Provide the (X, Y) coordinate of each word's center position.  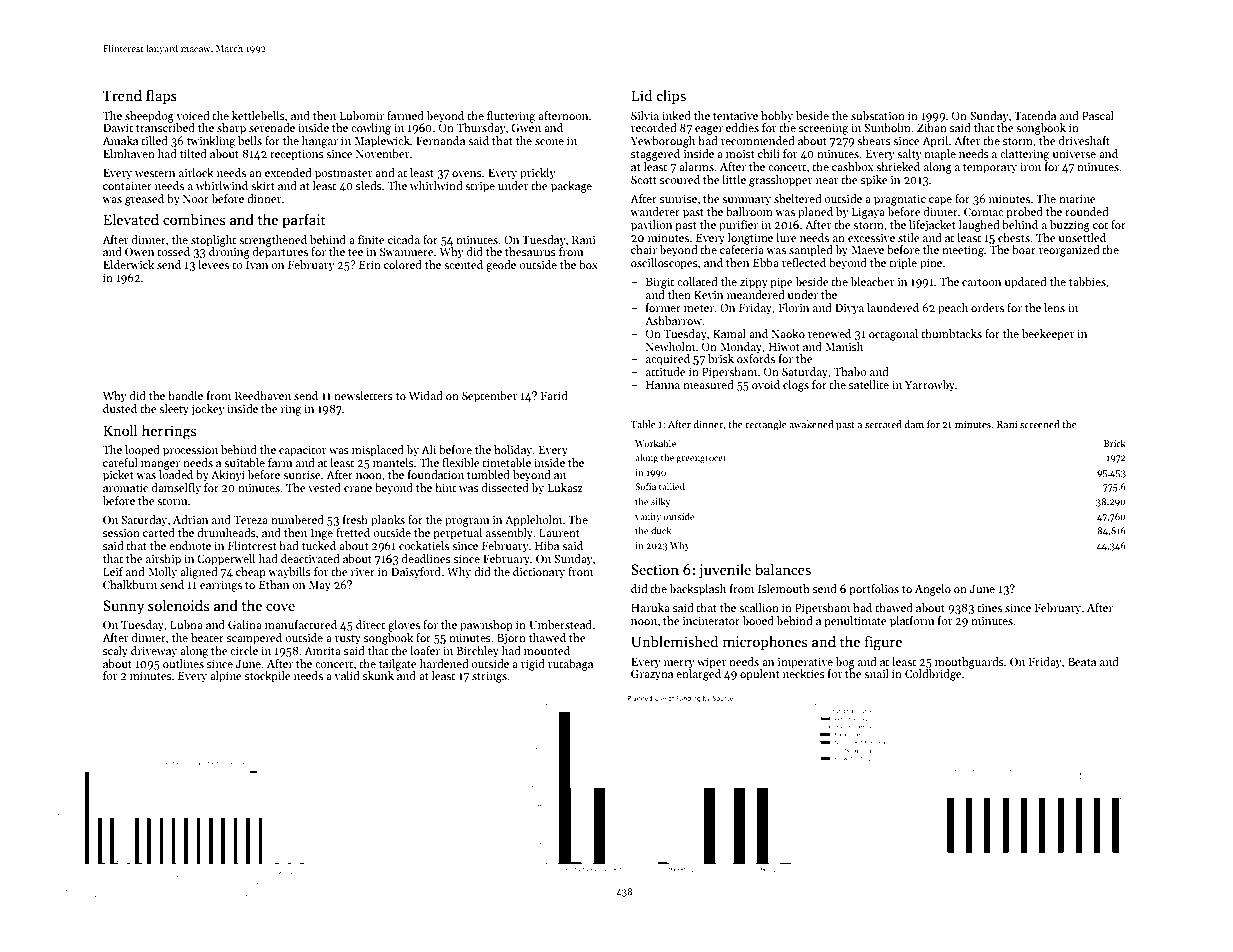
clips (671, 96)
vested (324, 487)
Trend (122, 95)
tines (989, 608)
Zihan (932, 127)
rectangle (765, 425)
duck (661, 530)
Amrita (322, 650)
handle (185, 395)
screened (1040, 424)
